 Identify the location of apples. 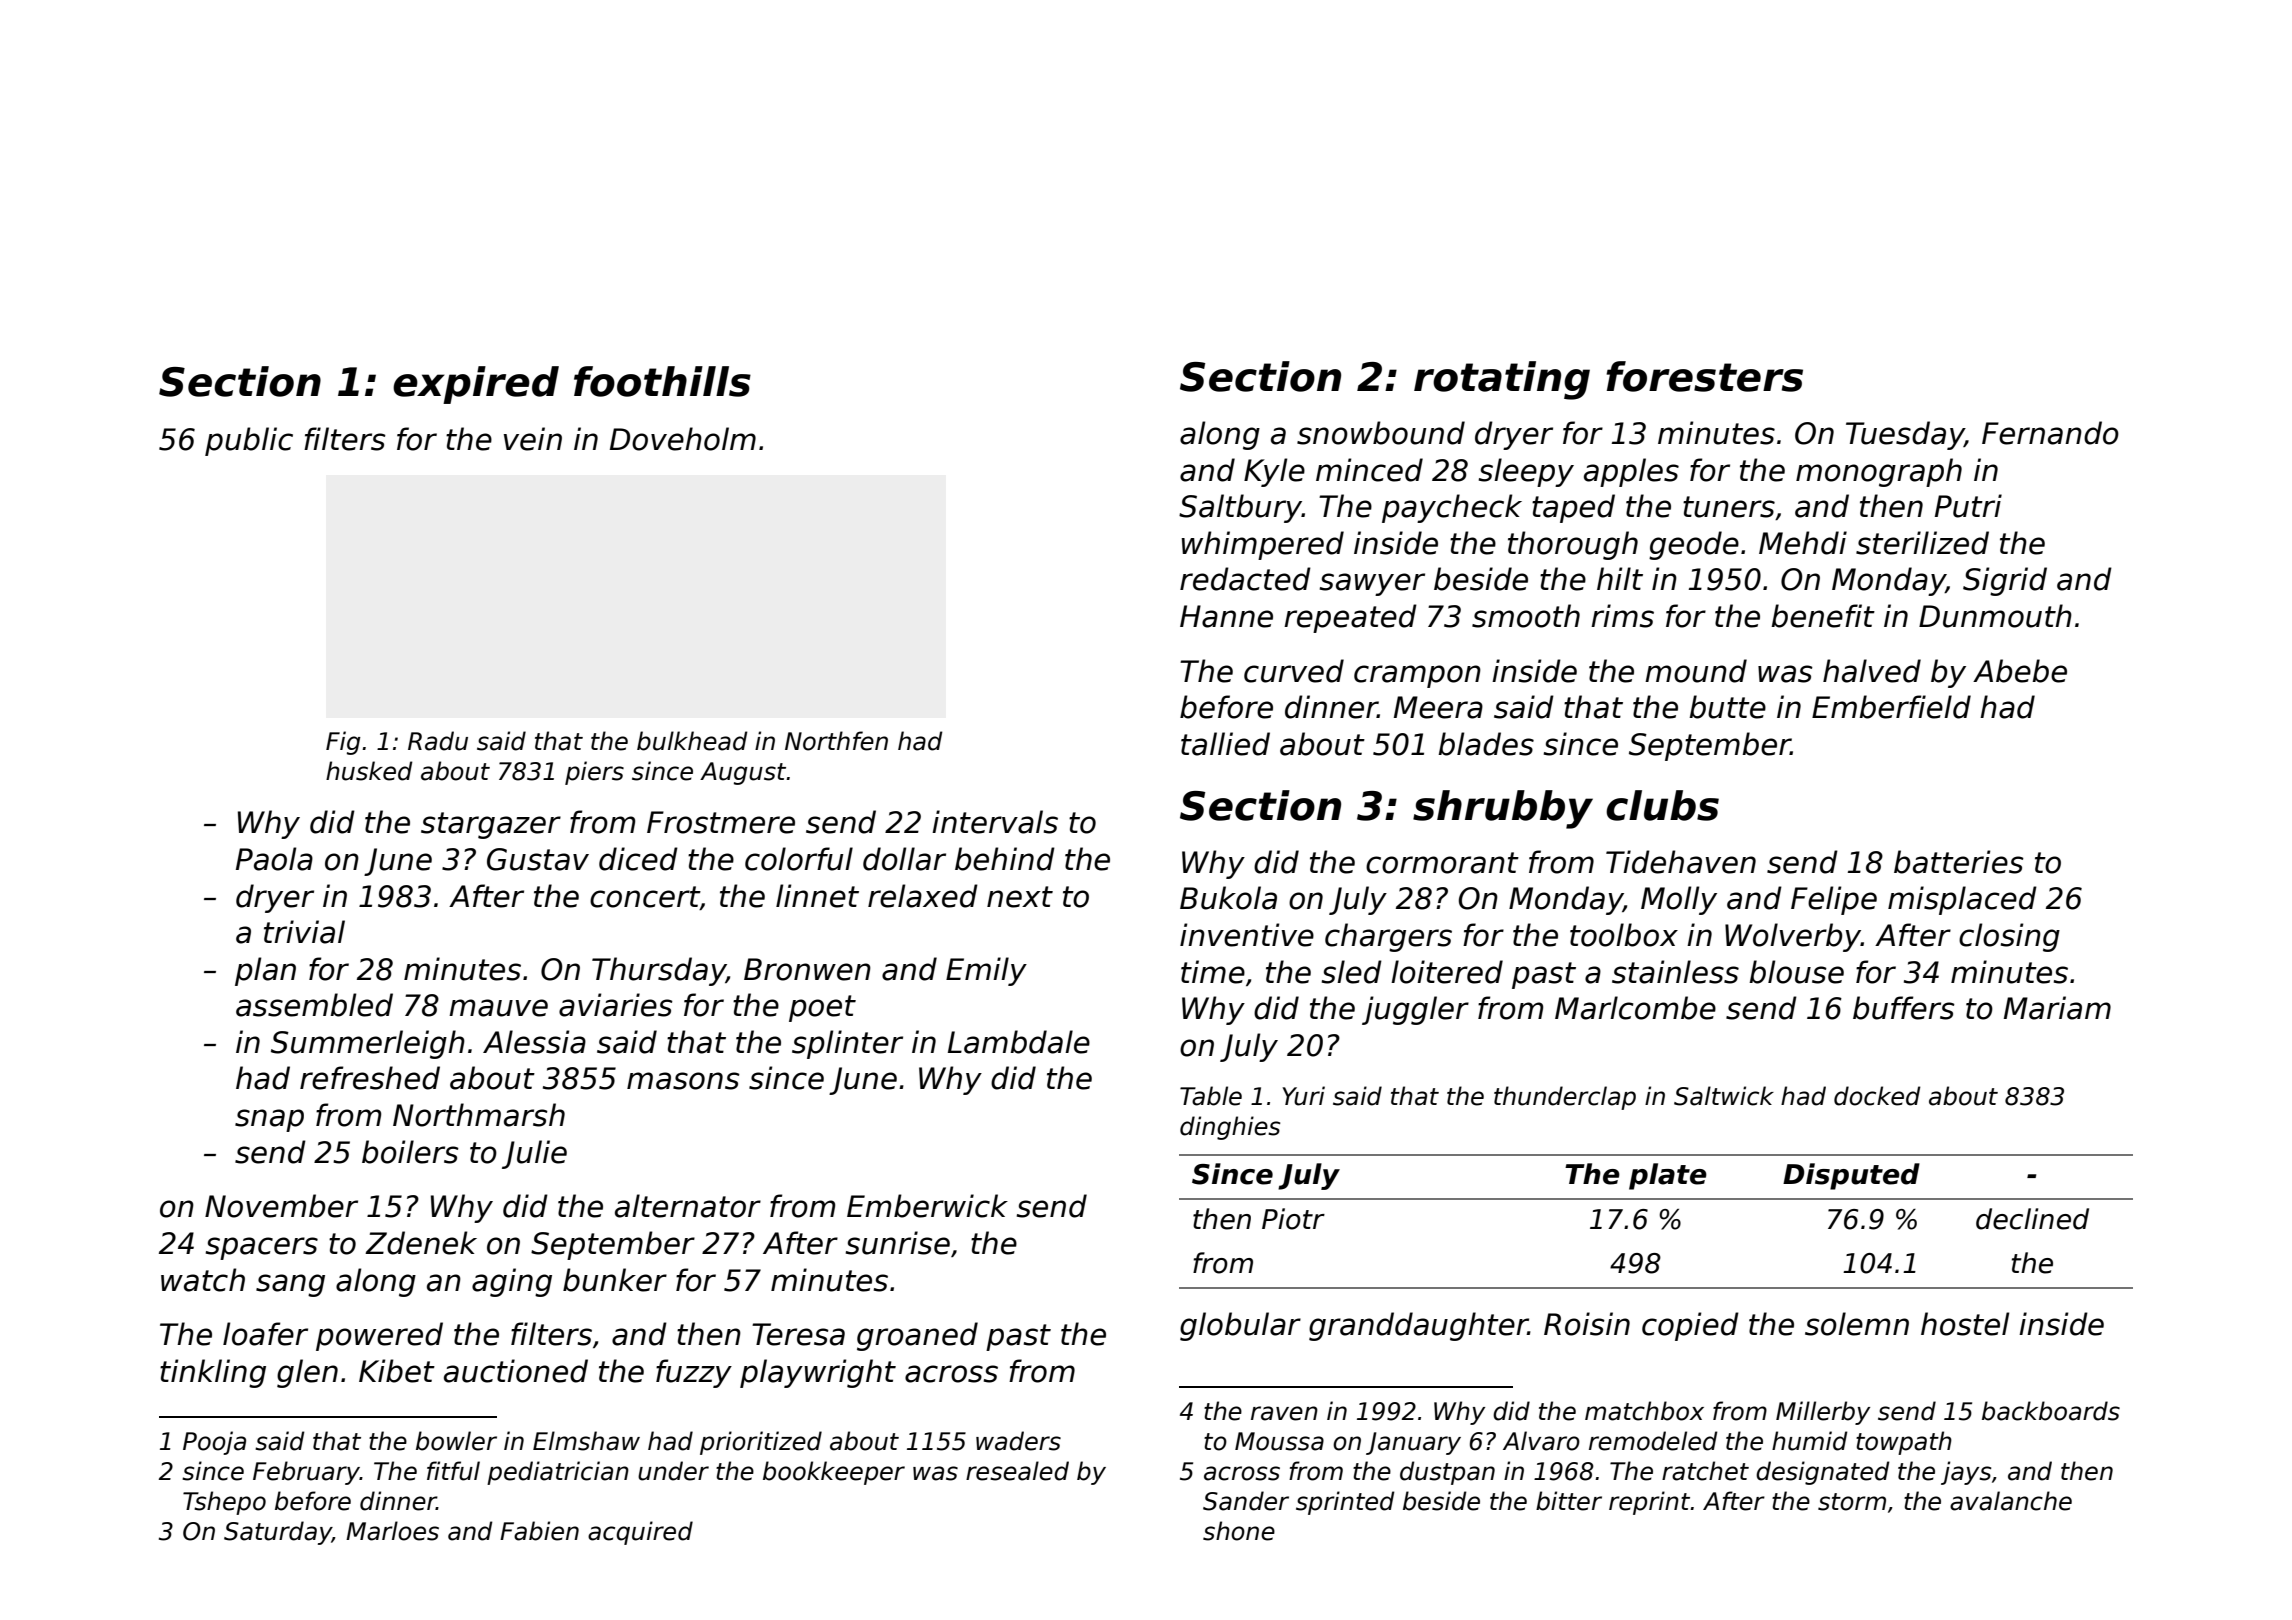
(1631, 472).
